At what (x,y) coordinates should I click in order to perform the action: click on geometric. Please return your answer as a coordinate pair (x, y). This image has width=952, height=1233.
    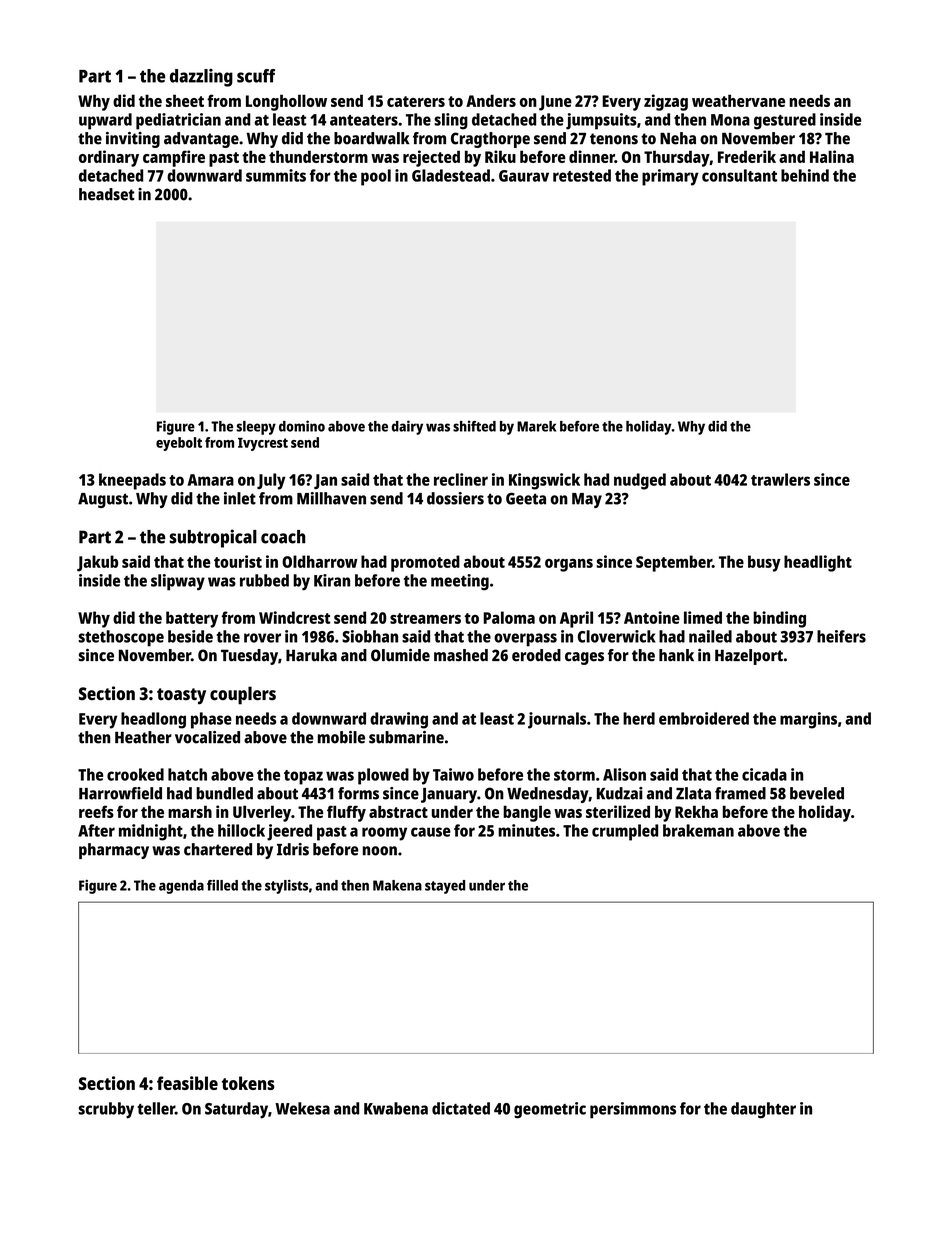
    Looking at the image, I should click on (550, 1110).
